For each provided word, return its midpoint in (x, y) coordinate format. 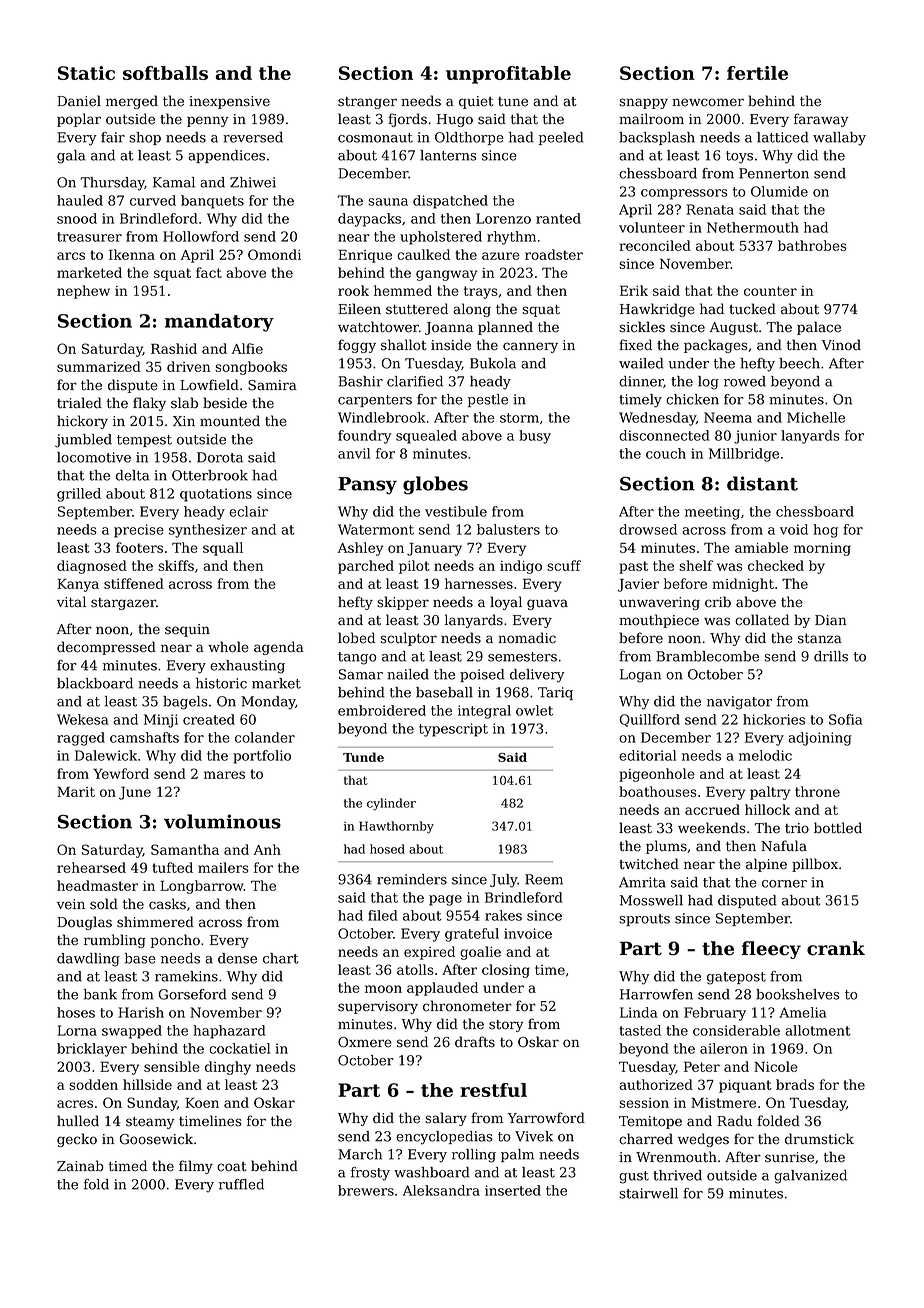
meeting (712, 513)
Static (86, 73)
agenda (279, 648)
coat (232, 1167)
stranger (367, 103)
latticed (783, 137)
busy (535, 437)
